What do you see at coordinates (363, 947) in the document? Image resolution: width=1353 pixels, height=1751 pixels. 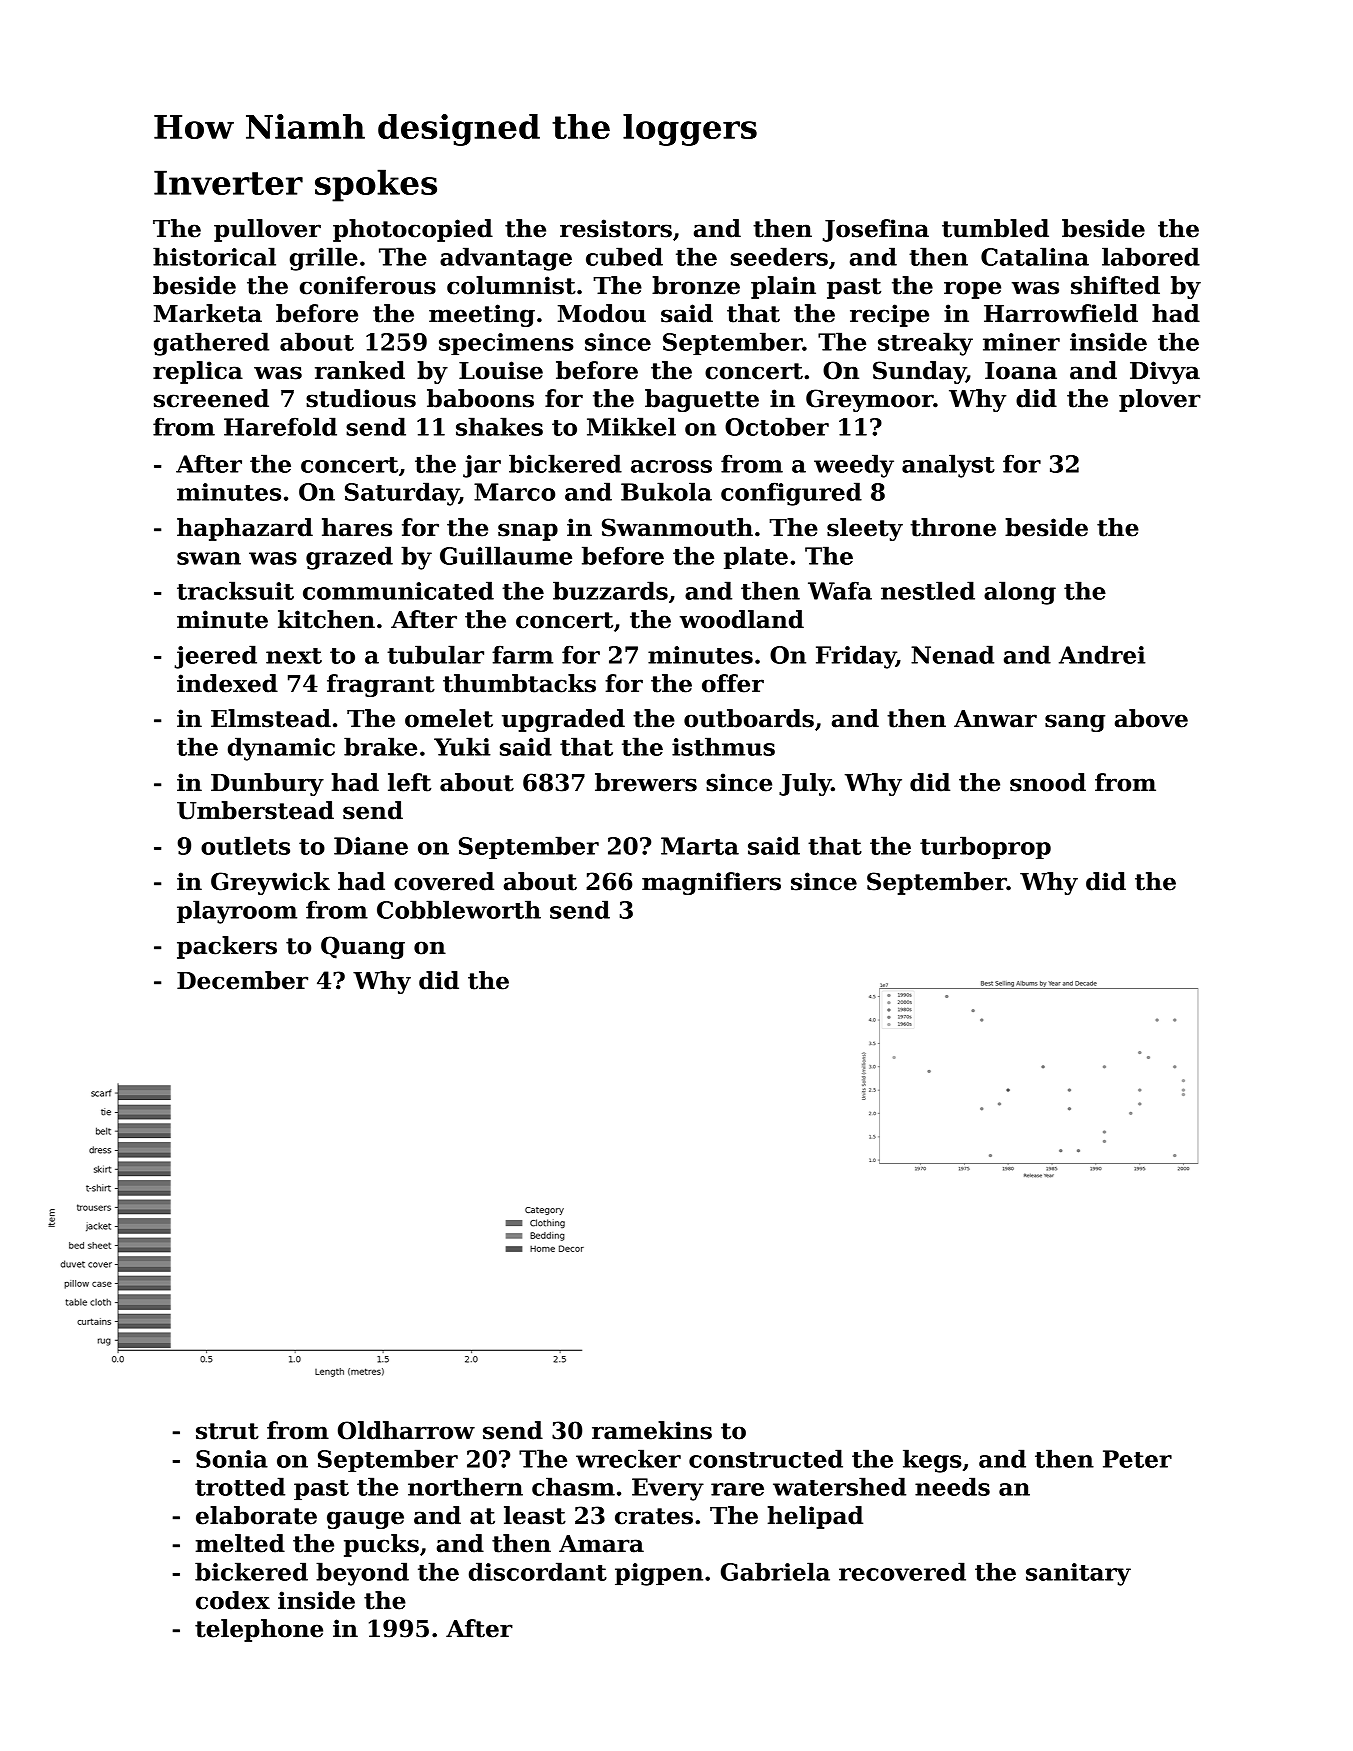 I see `Quang` at bounding box center [363, 947].
